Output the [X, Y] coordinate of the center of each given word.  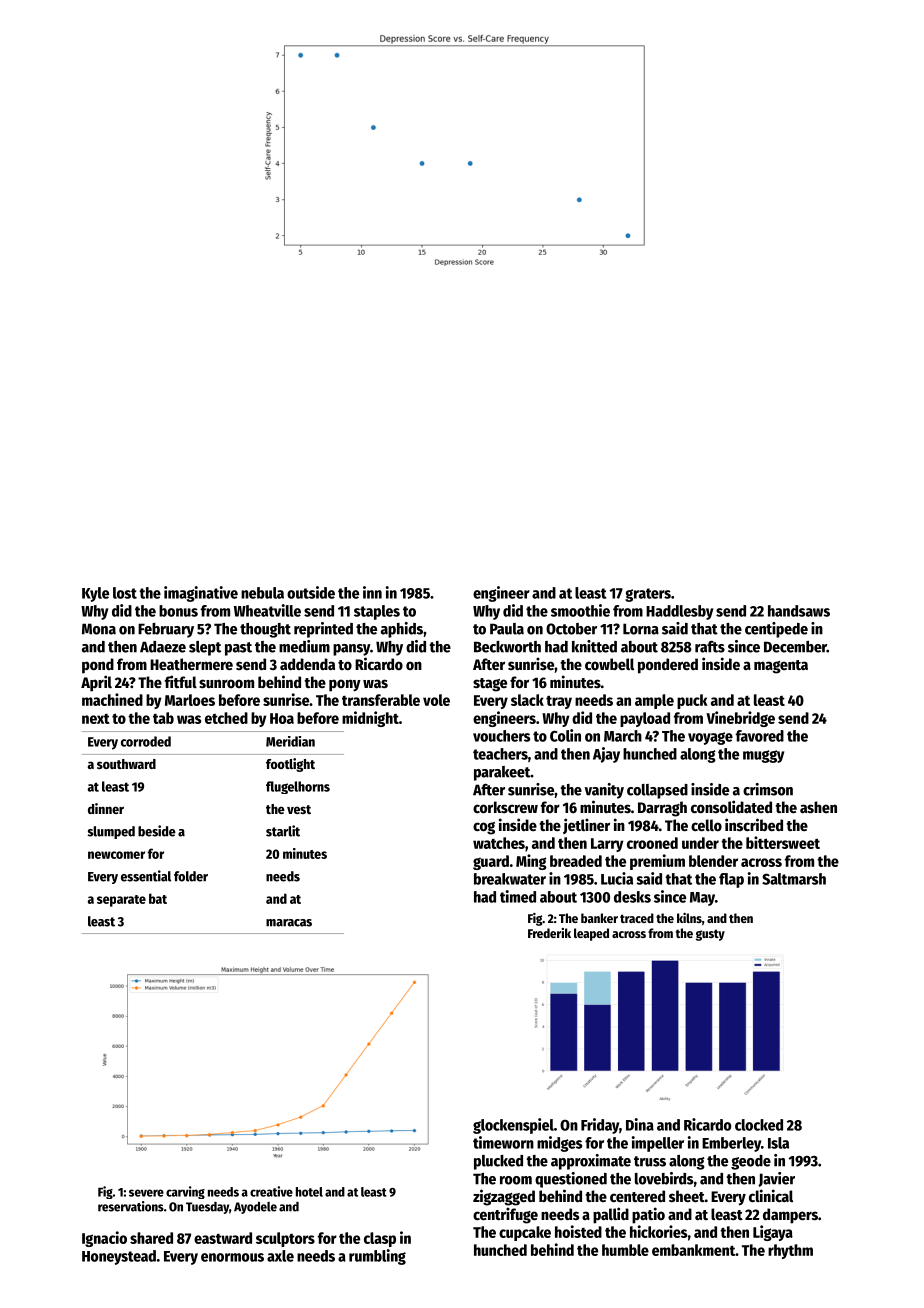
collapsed [657, 791]
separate [121, 901]
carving [185, 1192]
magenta [781, 667]
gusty [710, 935]
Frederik [549, 933]
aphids [402, 630]
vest [299, 809]
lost [125, 593]
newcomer [116, 855]
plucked [498, 1162]
